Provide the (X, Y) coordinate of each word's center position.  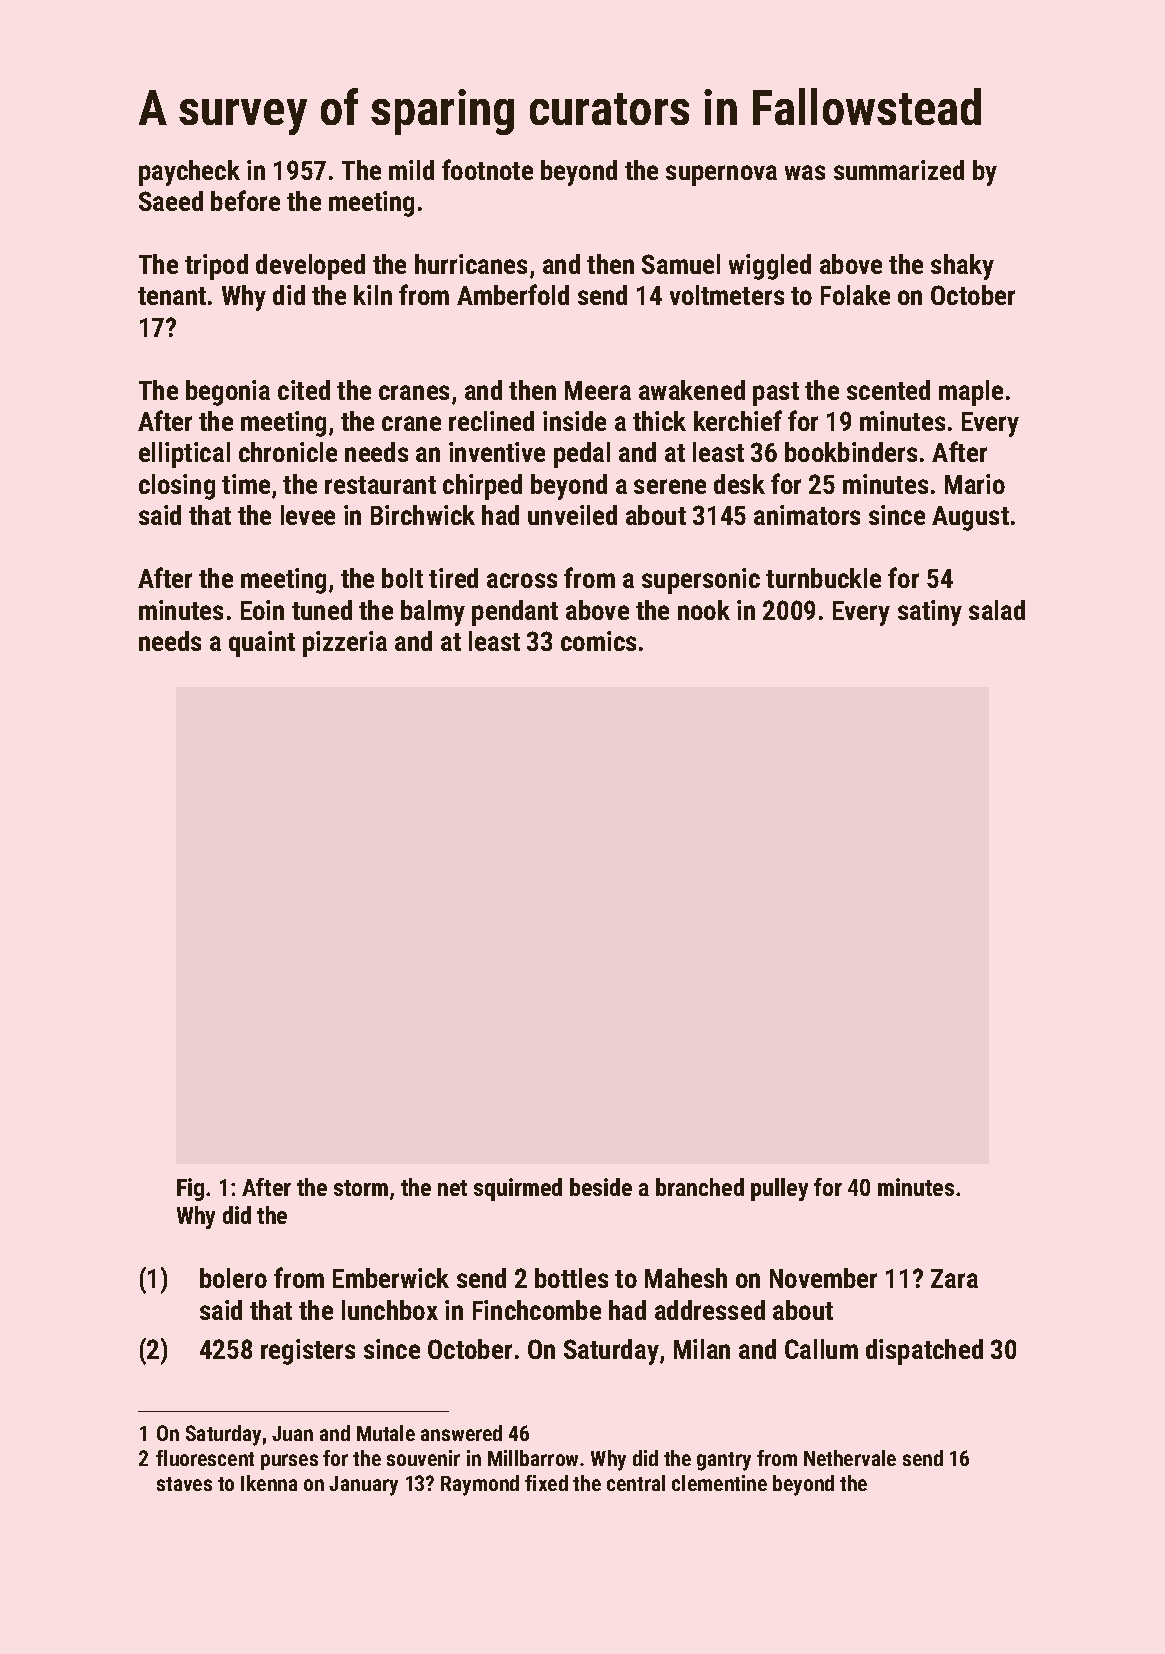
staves (184, 1484)
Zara (954, 1278)
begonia (228, 393)
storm (361, 1188)
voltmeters (727, 295)
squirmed (518, 1189)
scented (888, 390)
